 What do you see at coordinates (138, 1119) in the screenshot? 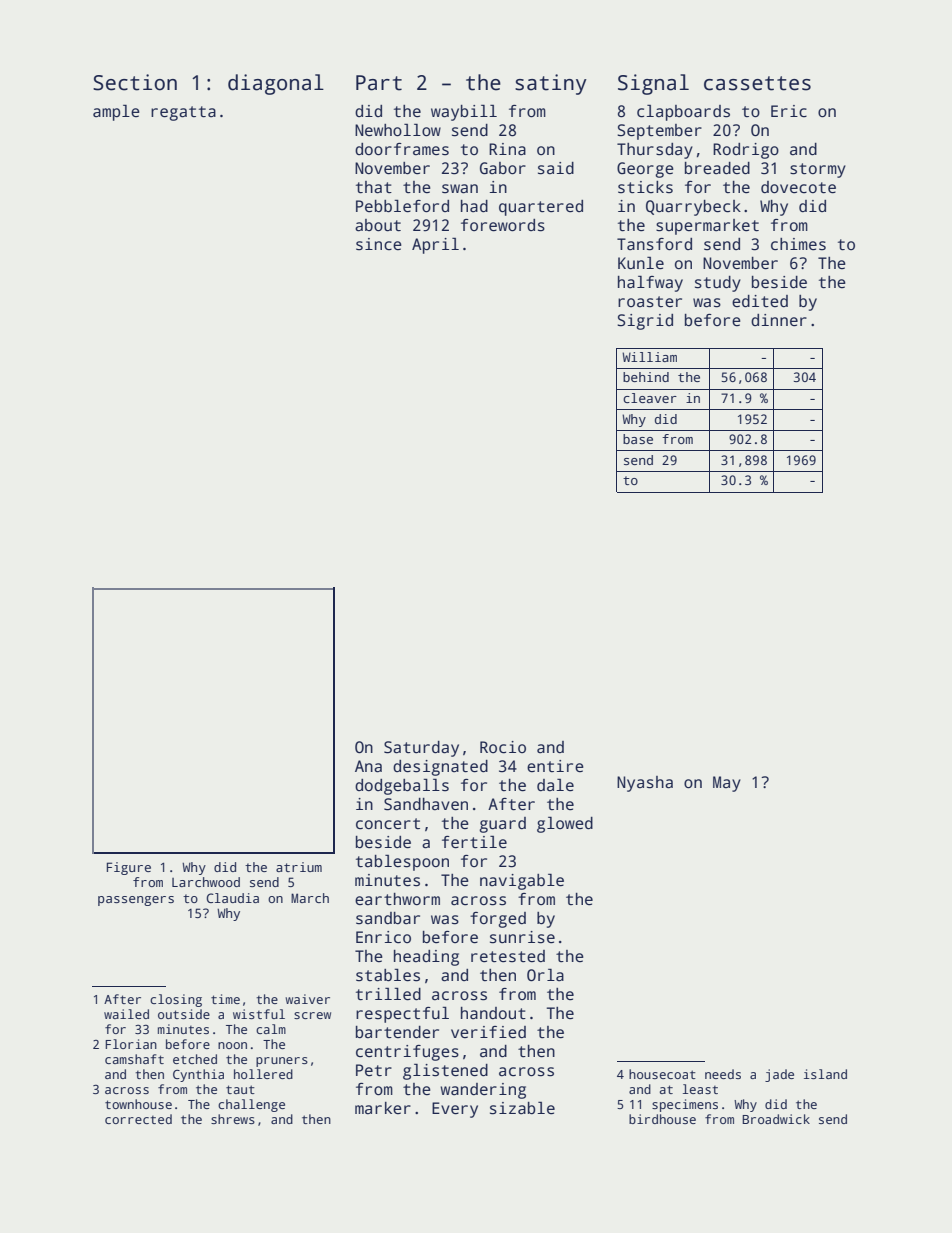
I see `corrected` at bounding box center [138, 1119].
